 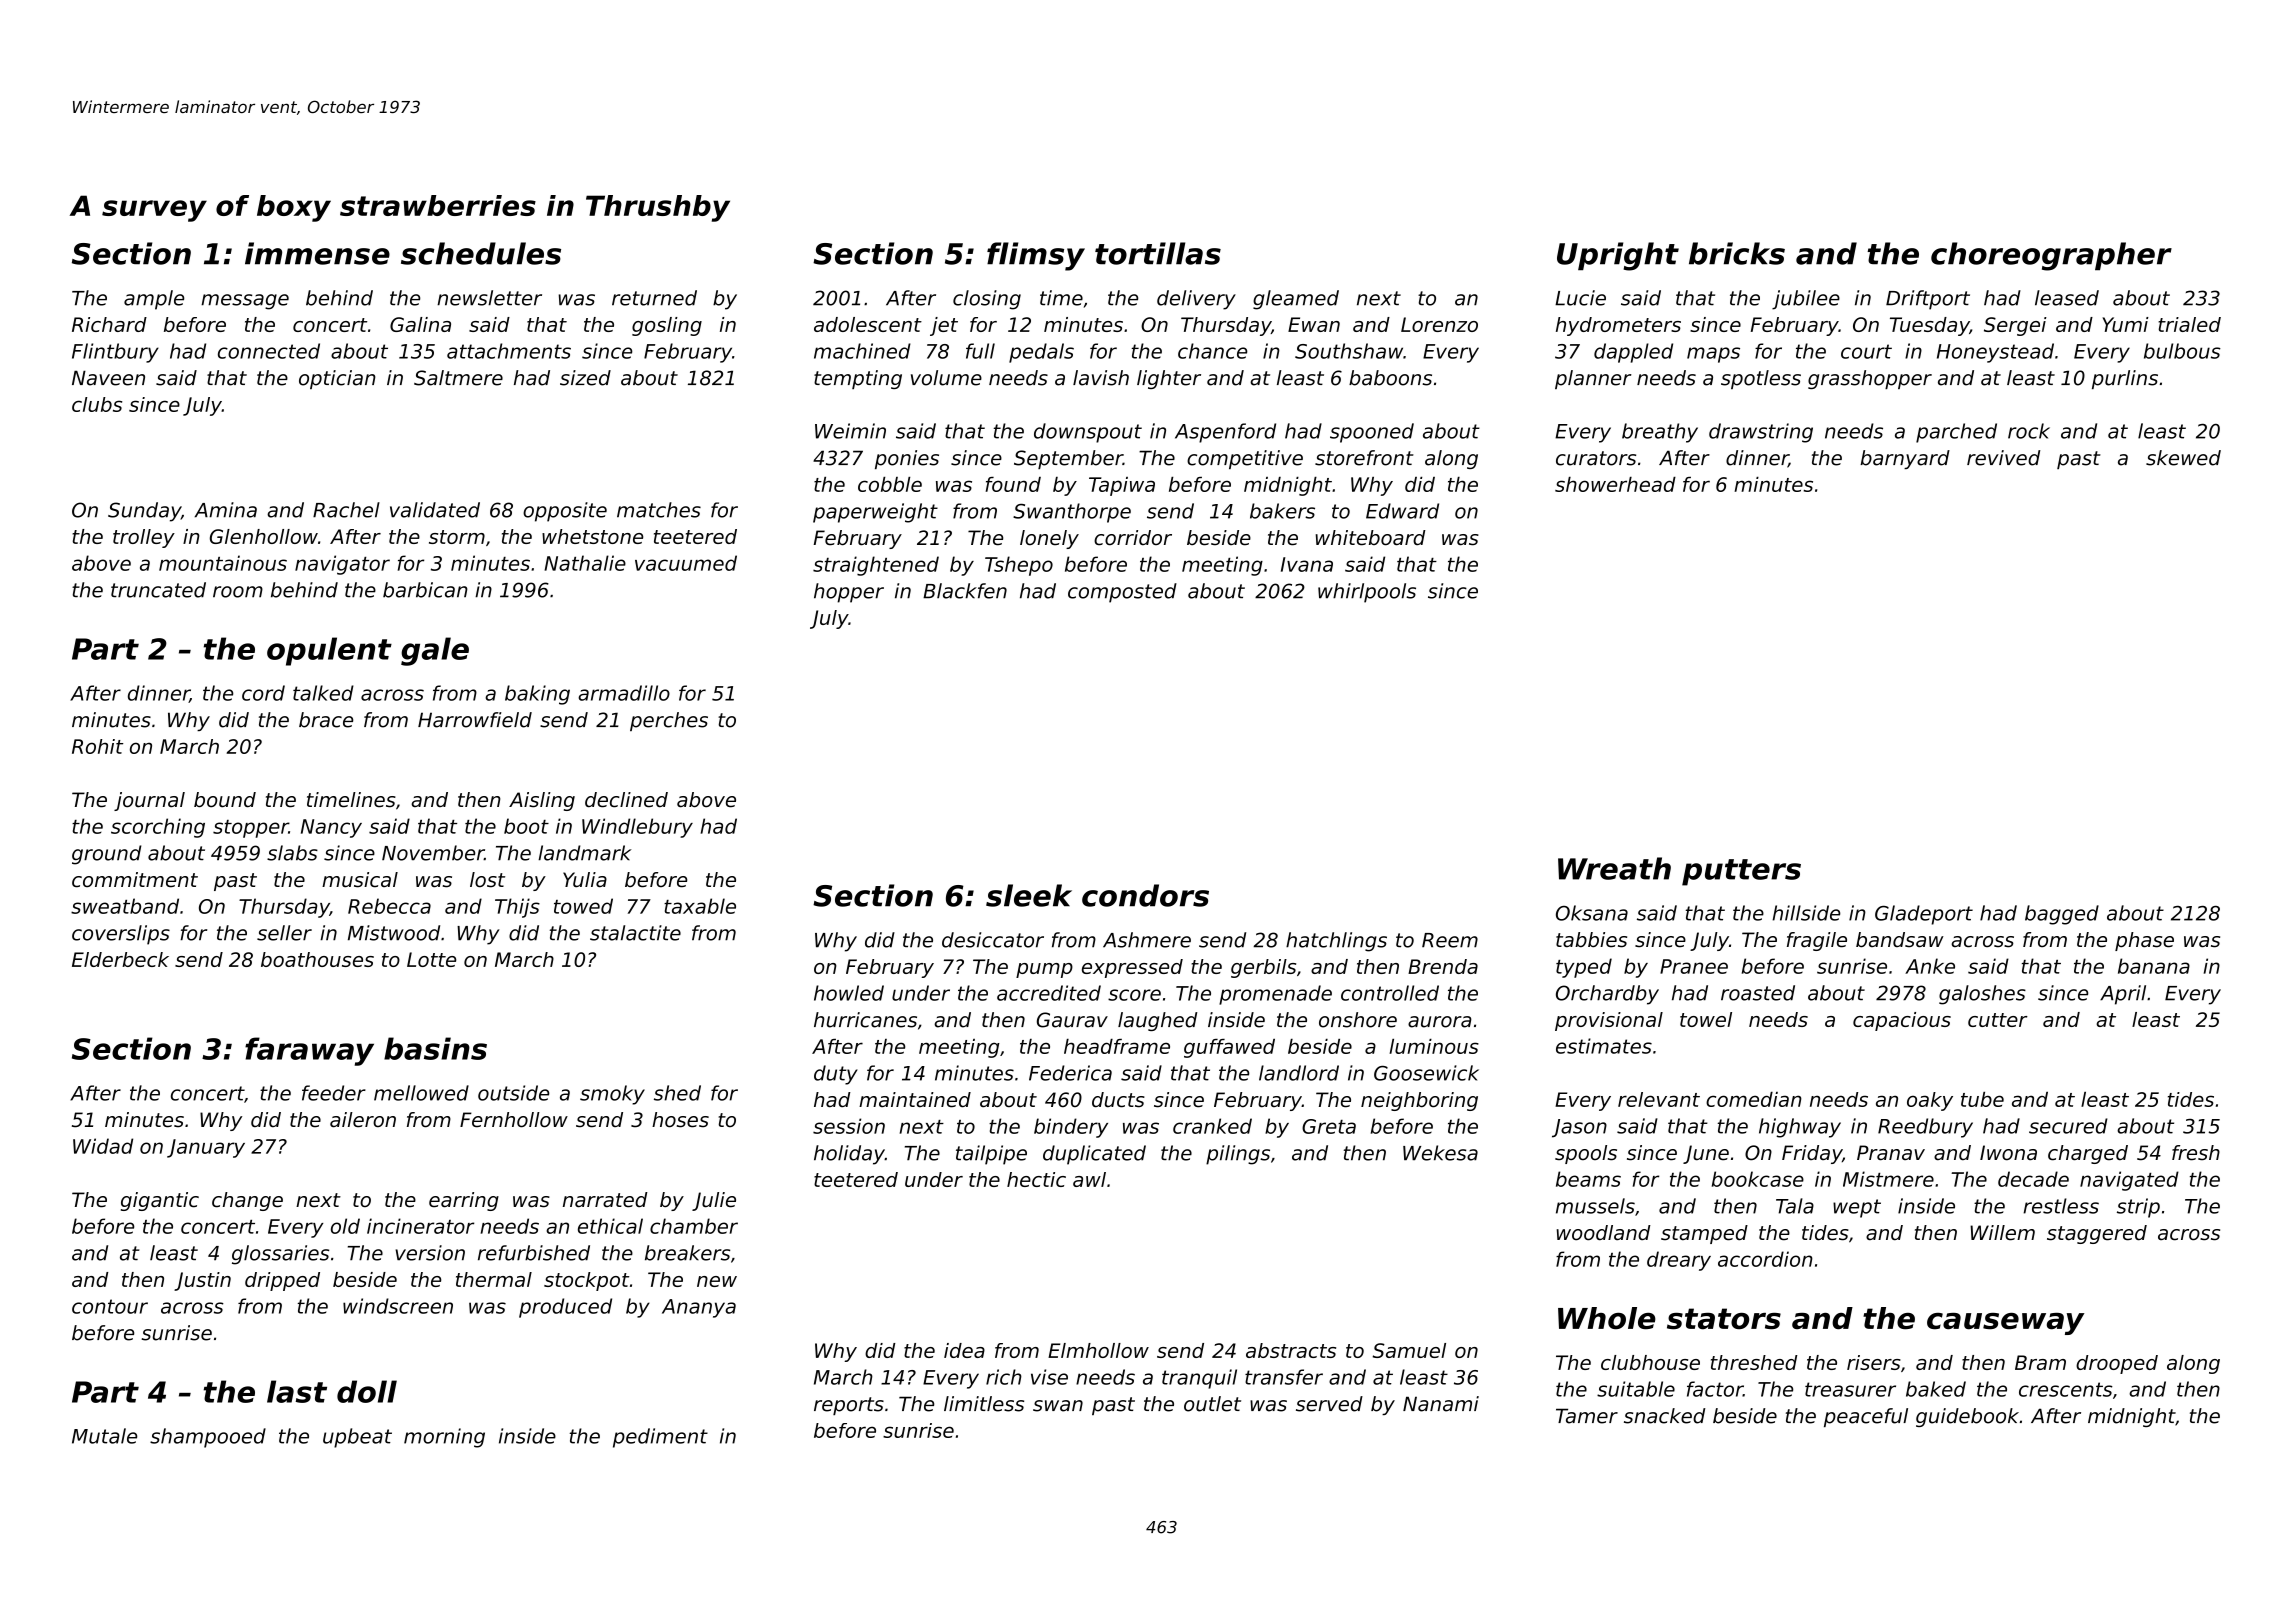 What do you see at coordinates (660, 1438) in the document?
I see `pediment` at bounding box center [660, 1438].
